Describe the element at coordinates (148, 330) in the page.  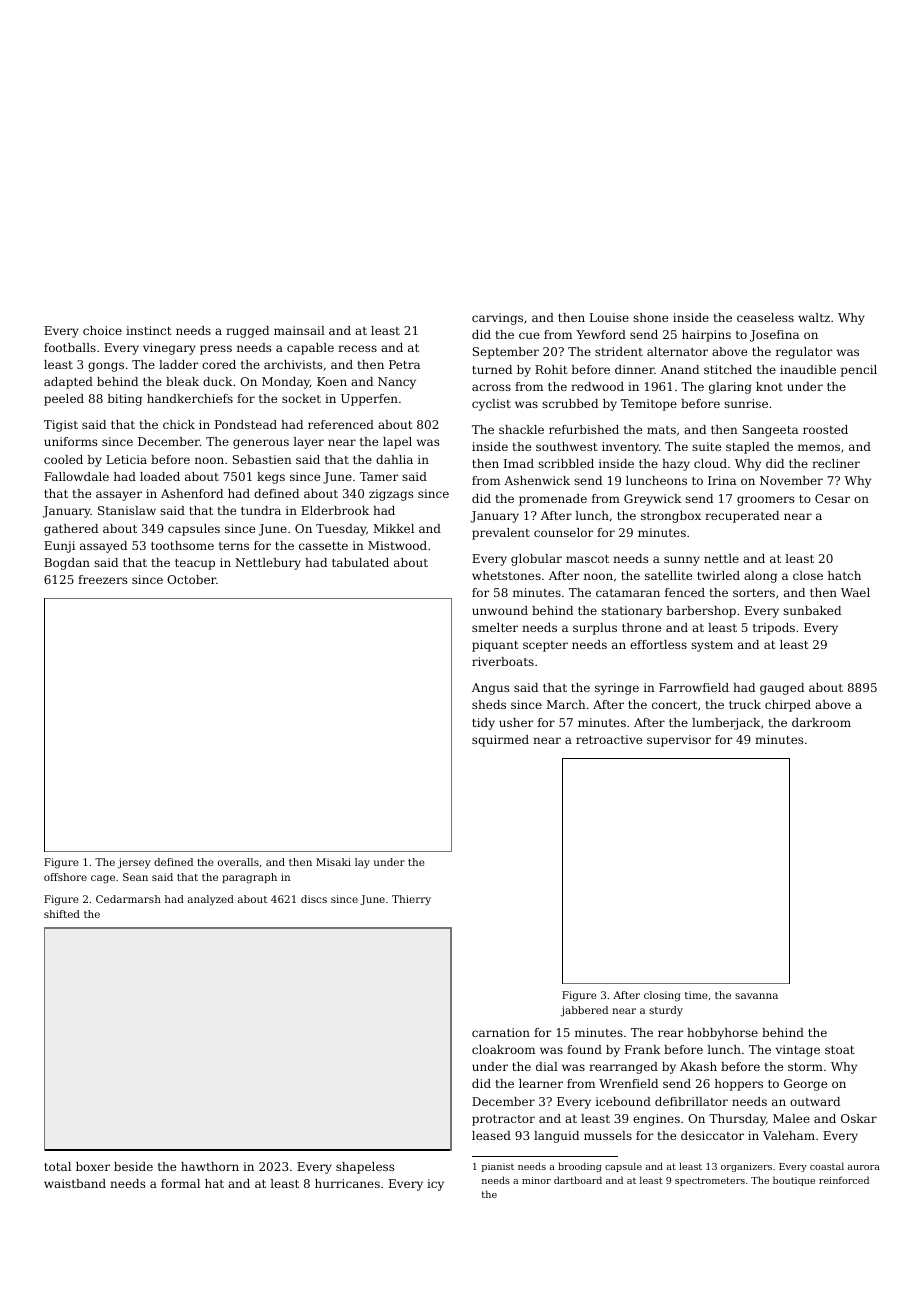
I see `instinct` at that location.
